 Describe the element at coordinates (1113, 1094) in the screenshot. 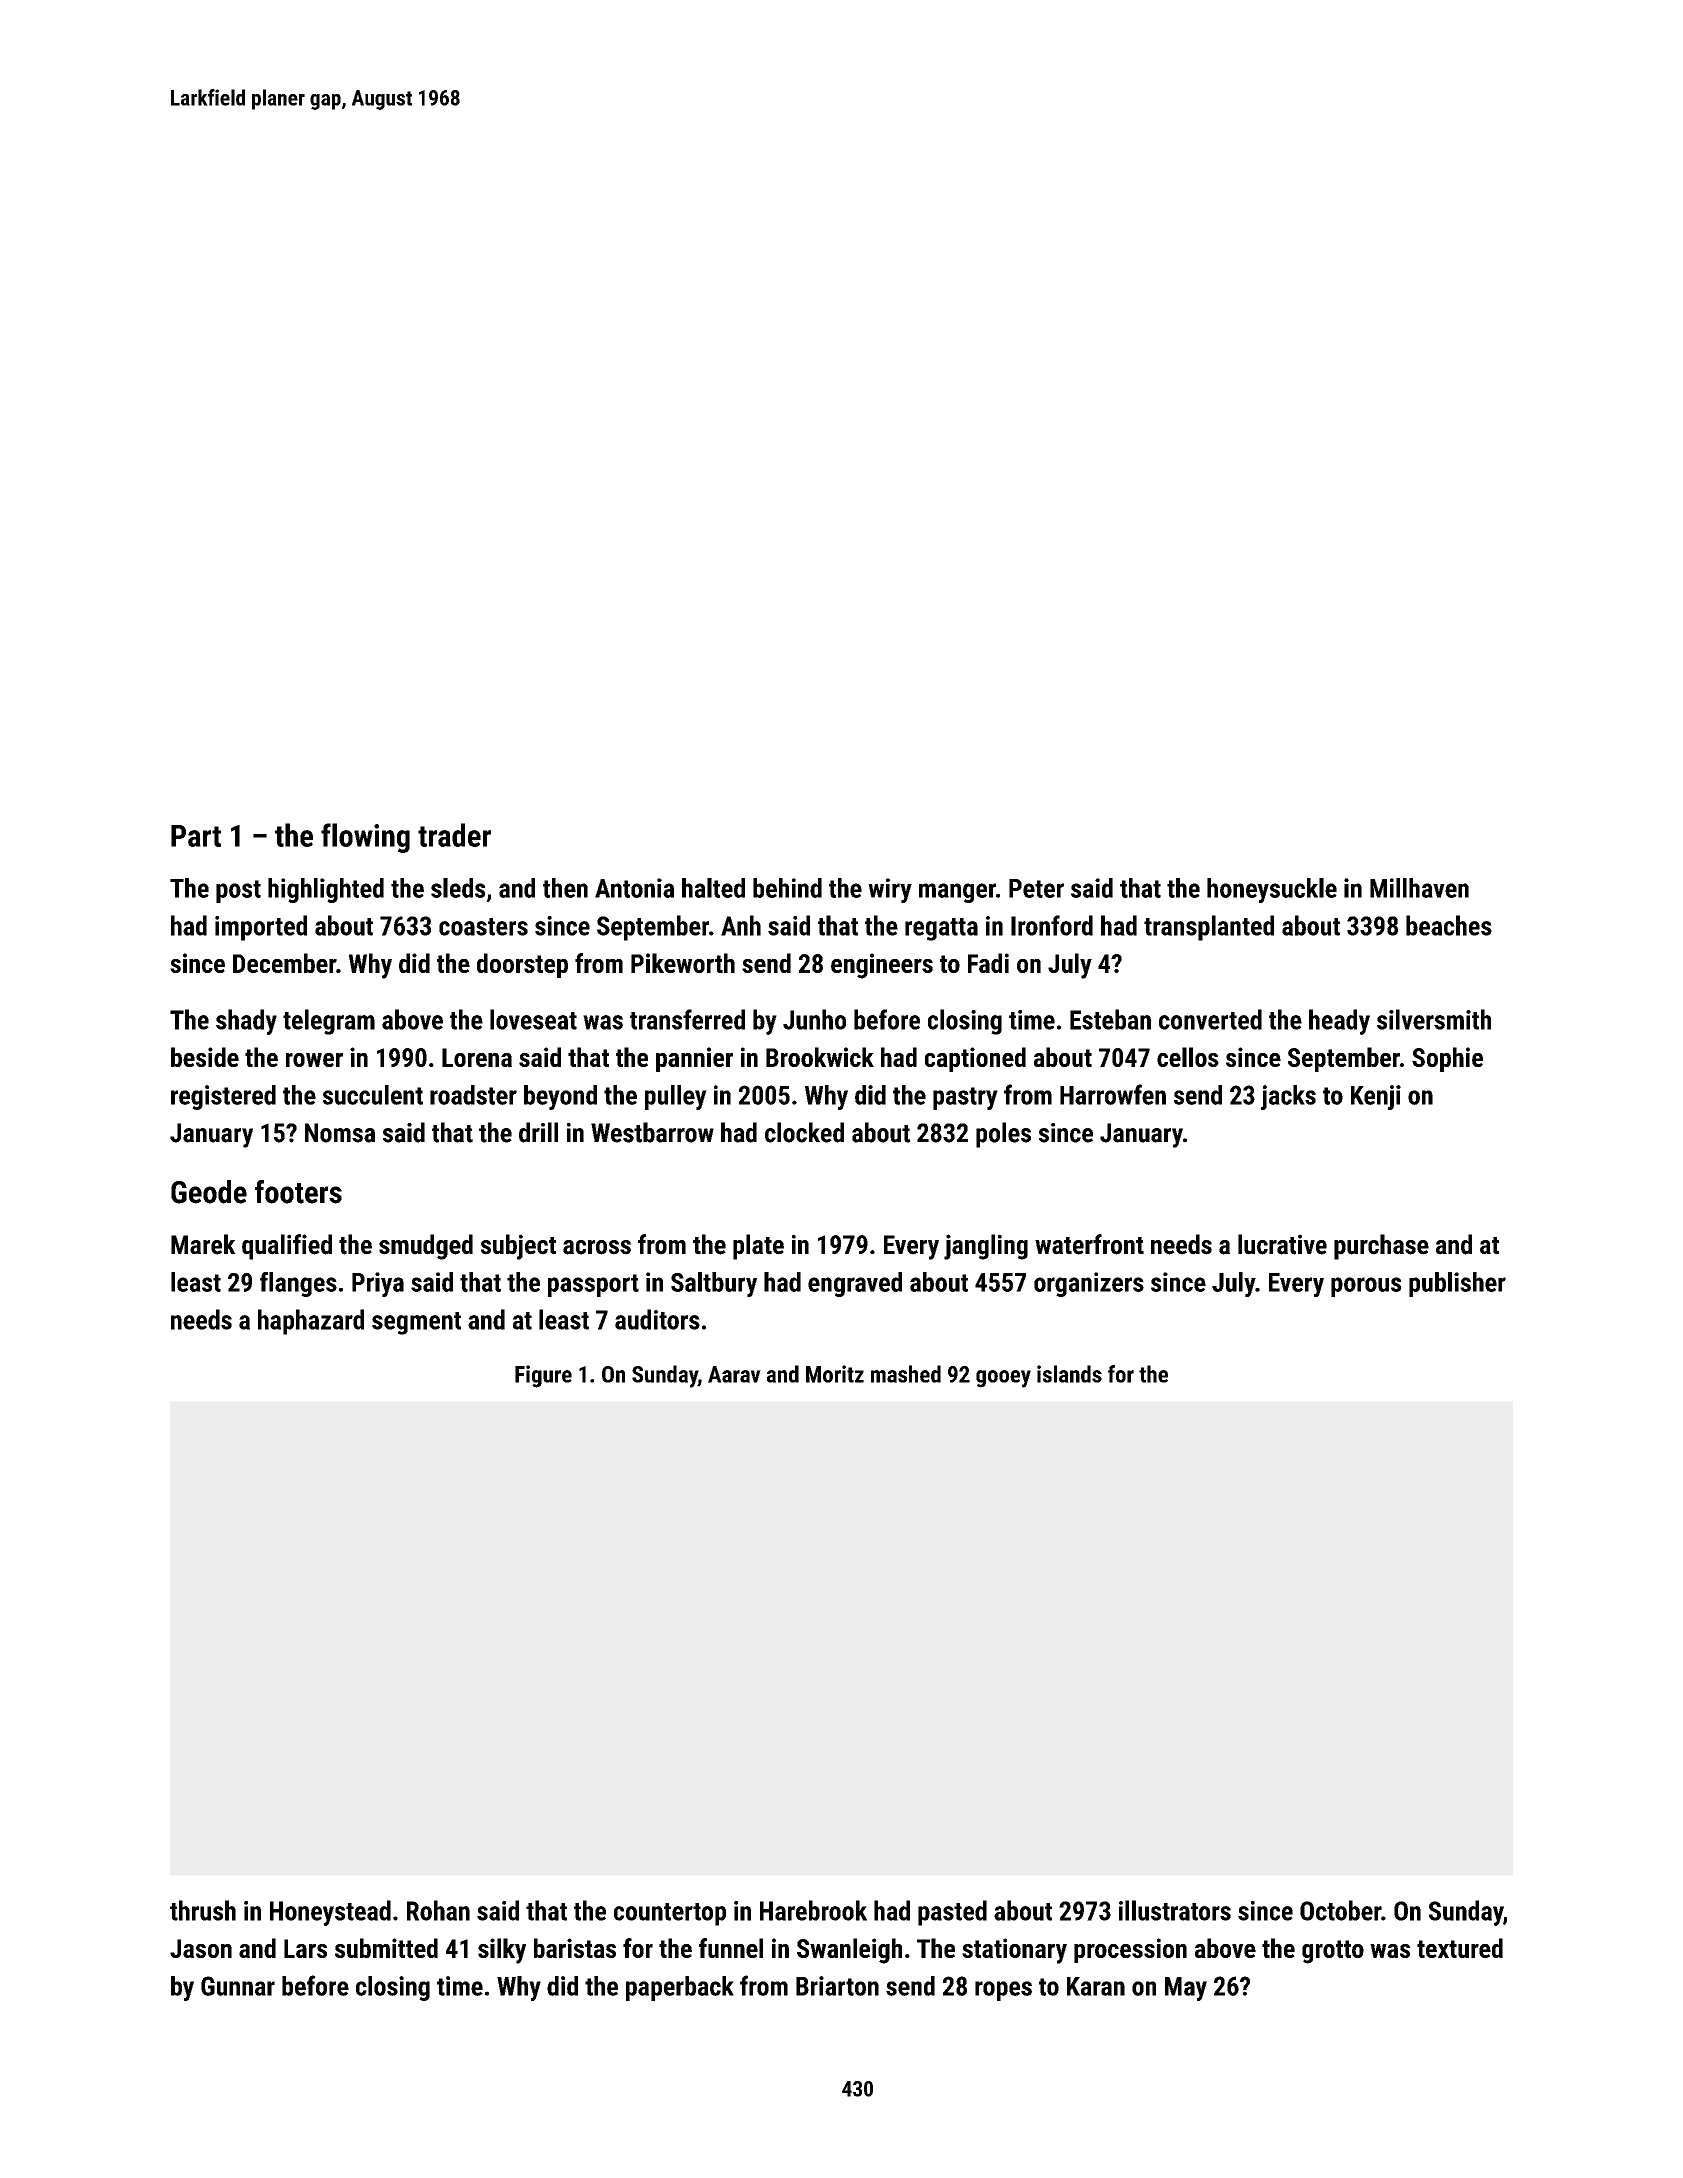

I see `Harrowfen` at that location.
